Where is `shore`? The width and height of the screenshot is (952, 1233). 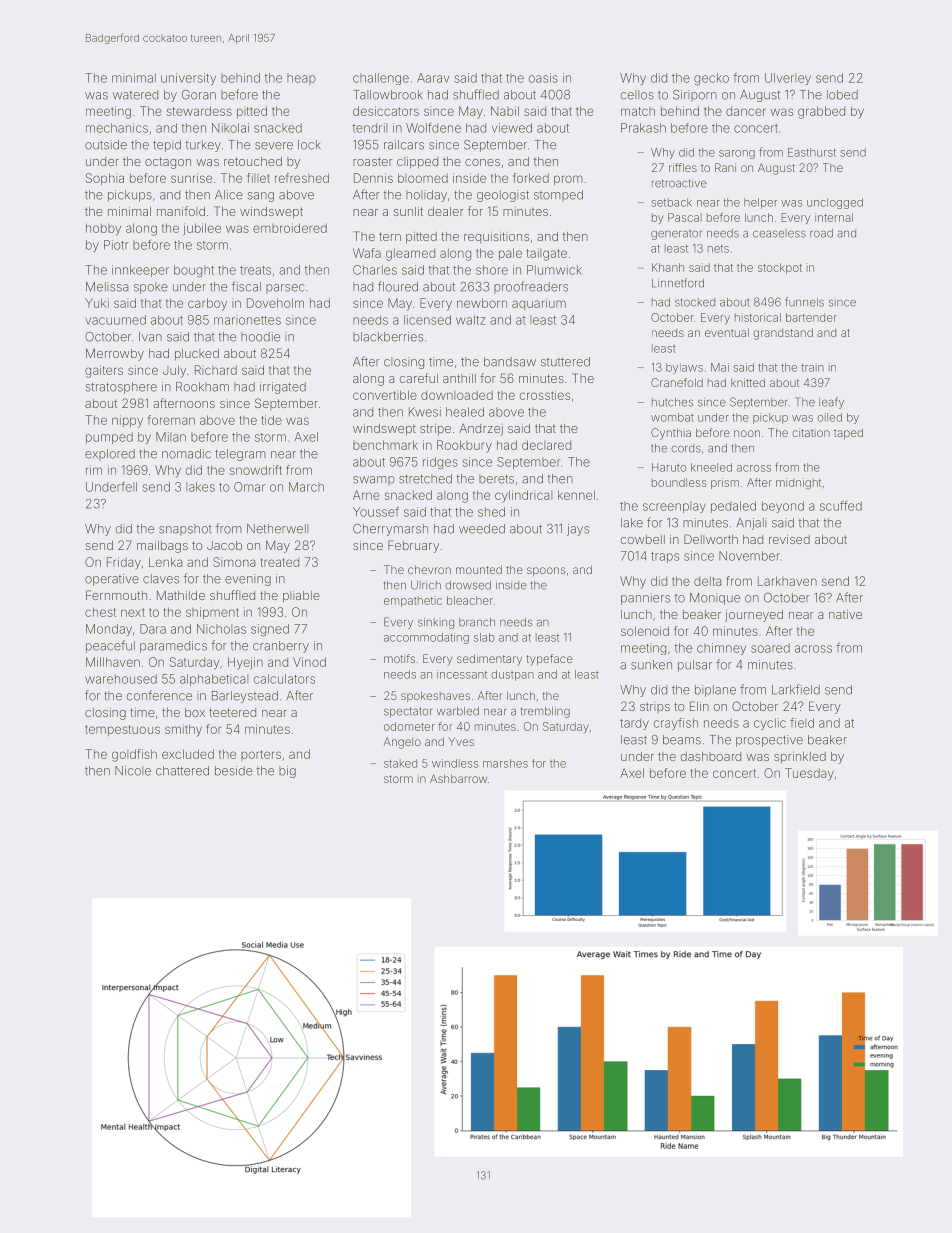
shore is located at coordinates (492, 270).
